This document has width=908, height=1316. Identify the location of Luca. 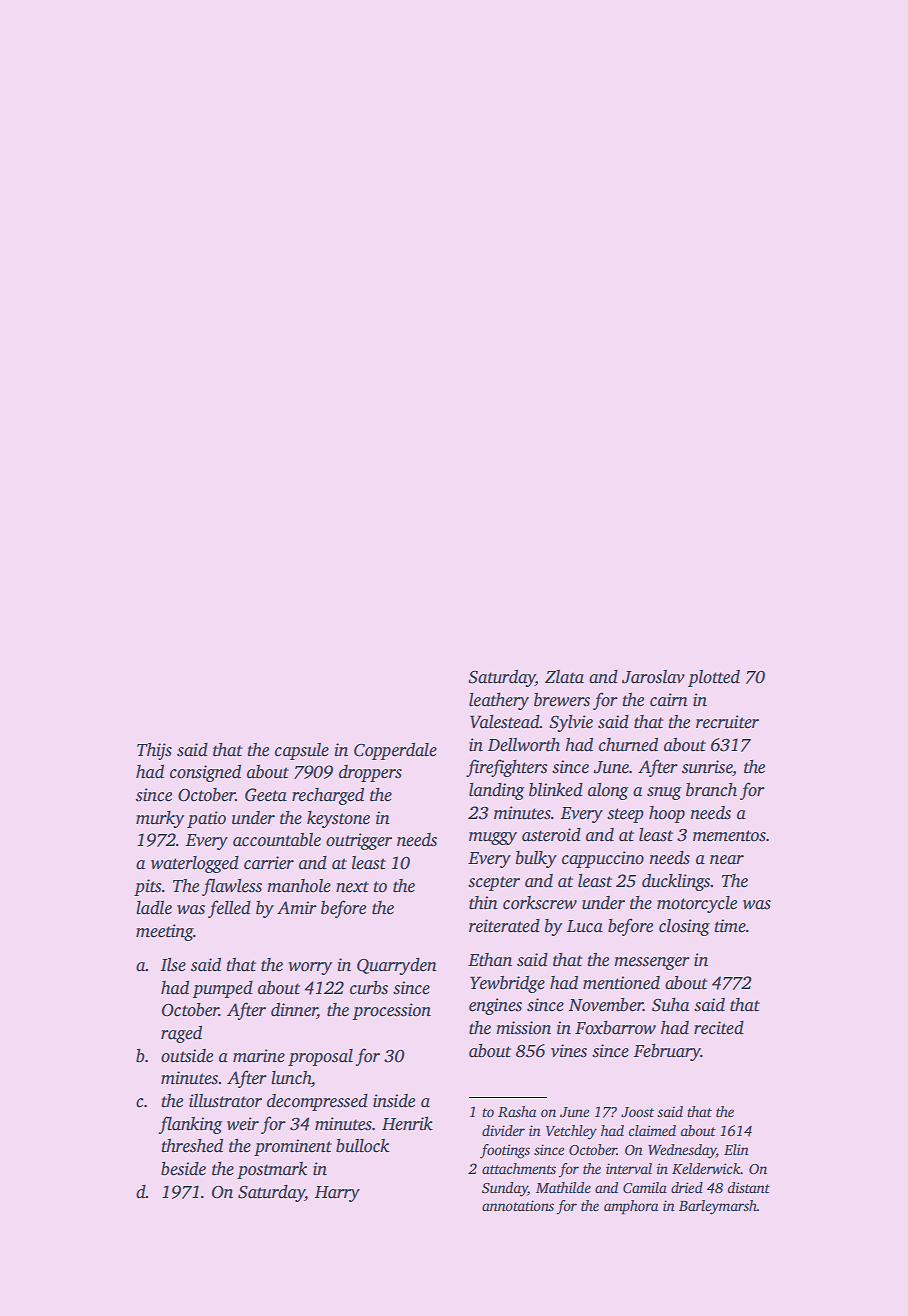
(585, 926).
